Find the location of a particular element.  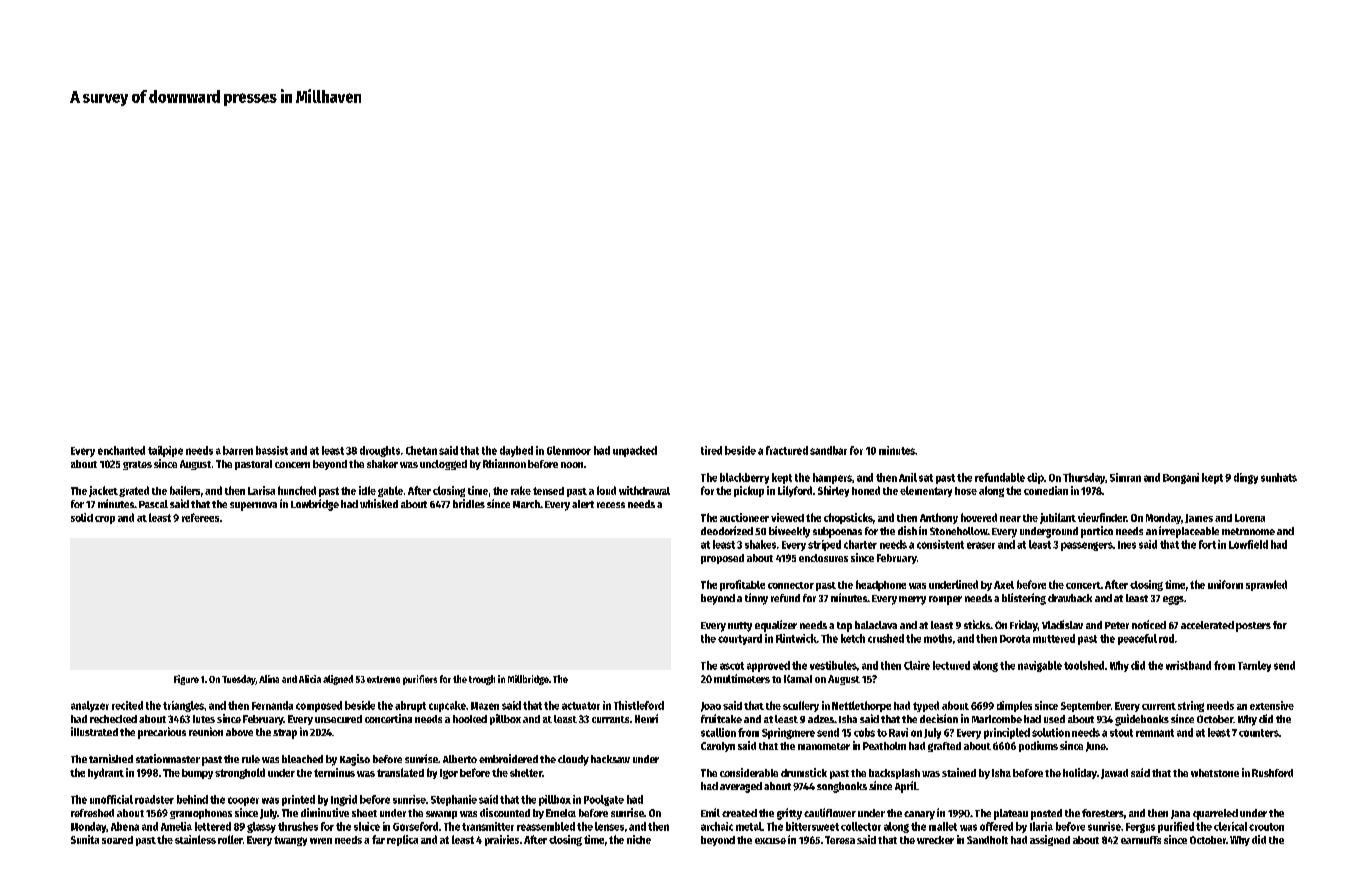

wrecker is located at coordinates (935, 840).
